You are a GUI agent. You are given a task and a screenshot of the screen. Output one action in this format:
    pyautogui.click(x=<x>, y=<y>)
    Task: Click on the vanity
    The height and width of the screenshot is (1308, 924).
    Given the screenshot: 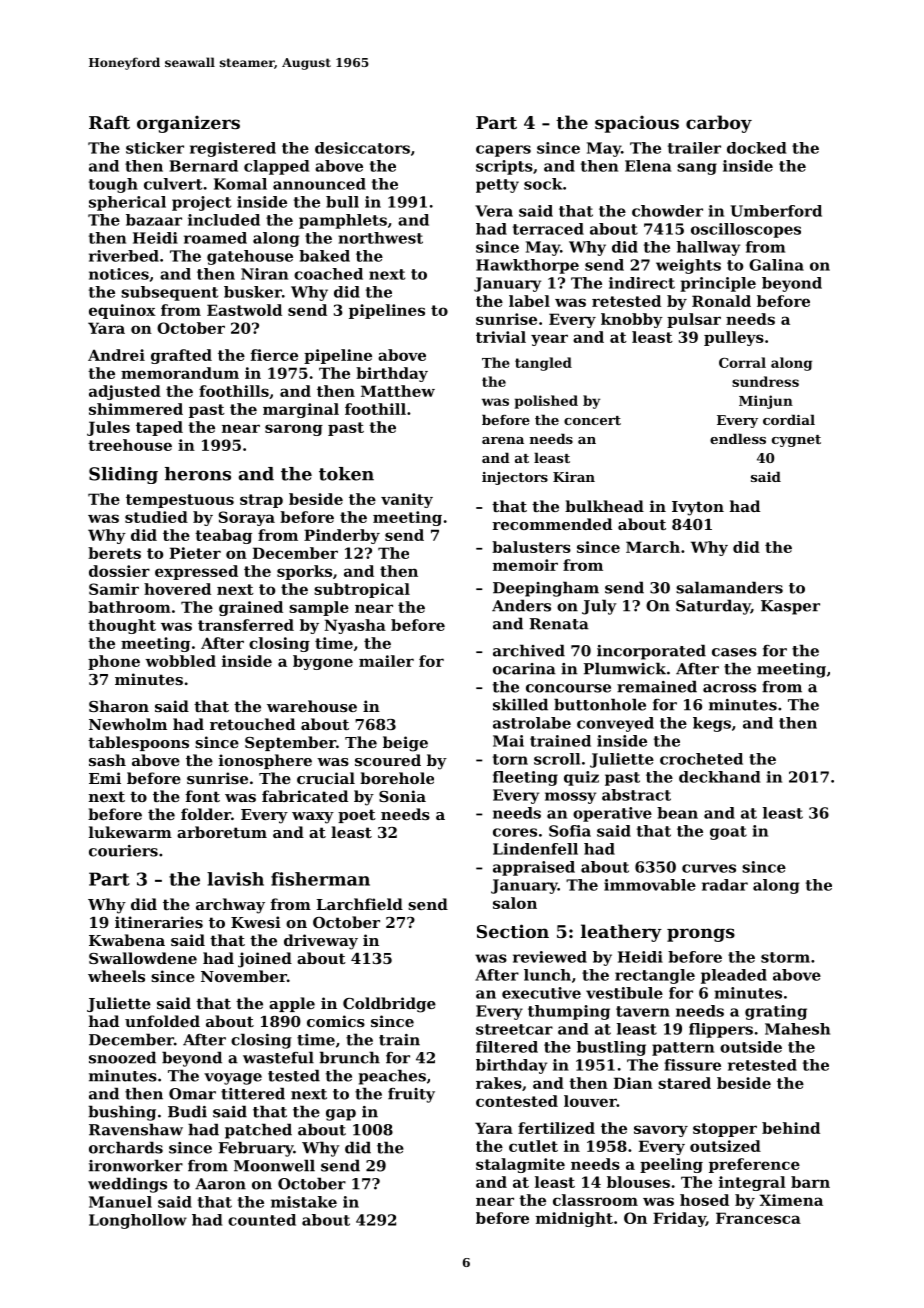 What is the action you would take?
    pyautogui.click(x=407, y=500)
